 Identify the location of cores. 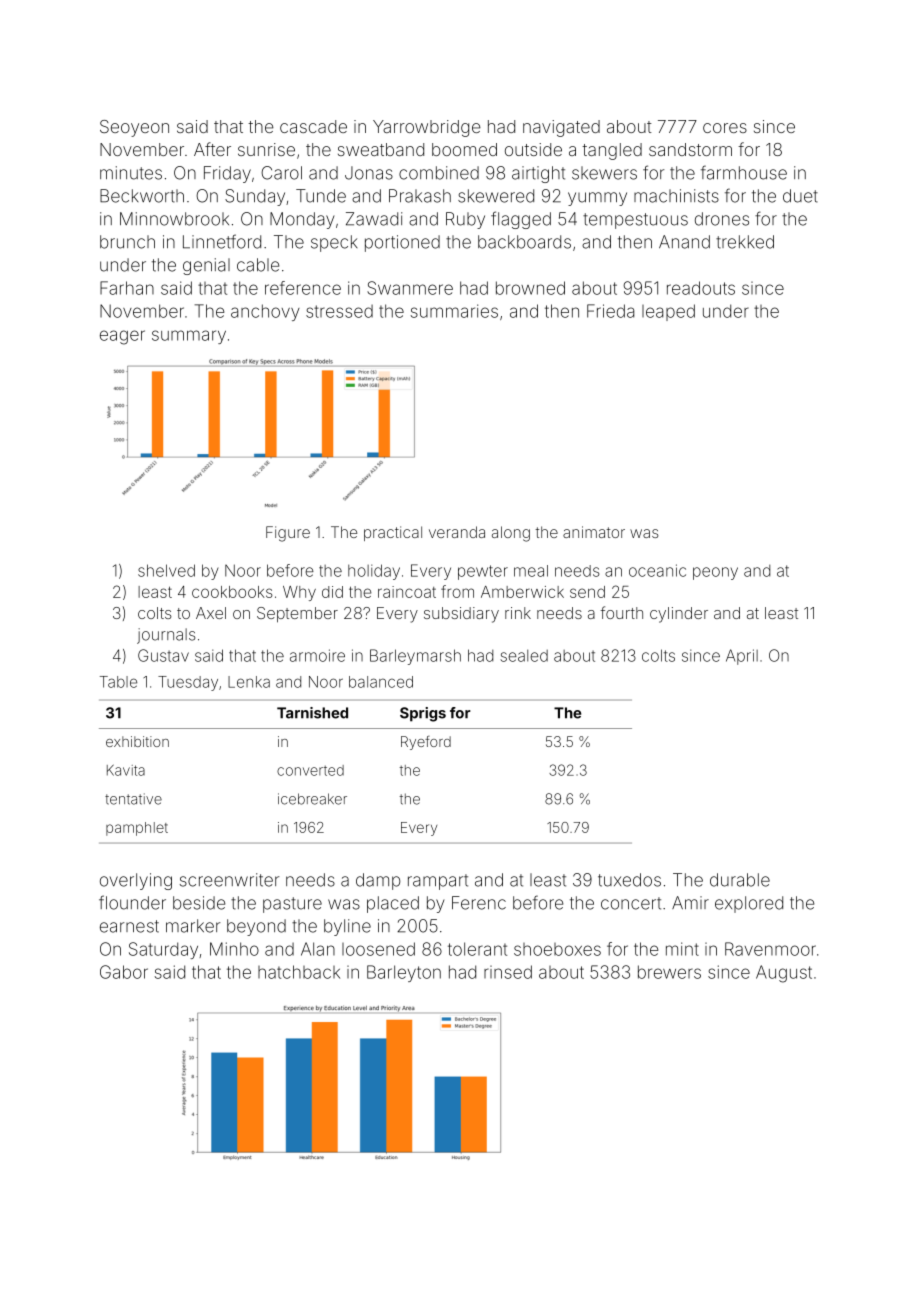
(725, 128).
